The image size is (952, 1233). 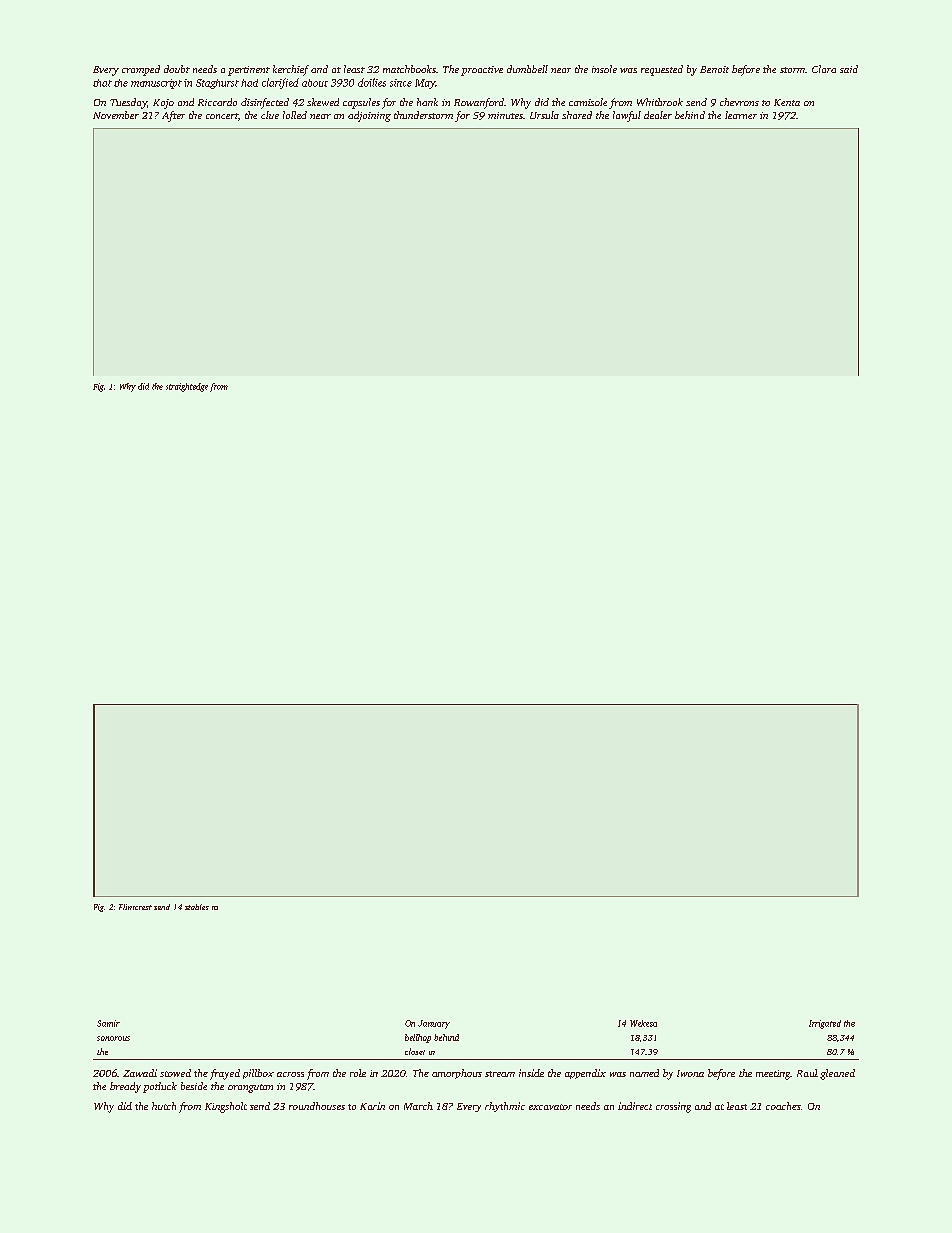 I want to click on November, so click(x=116, y=115).
